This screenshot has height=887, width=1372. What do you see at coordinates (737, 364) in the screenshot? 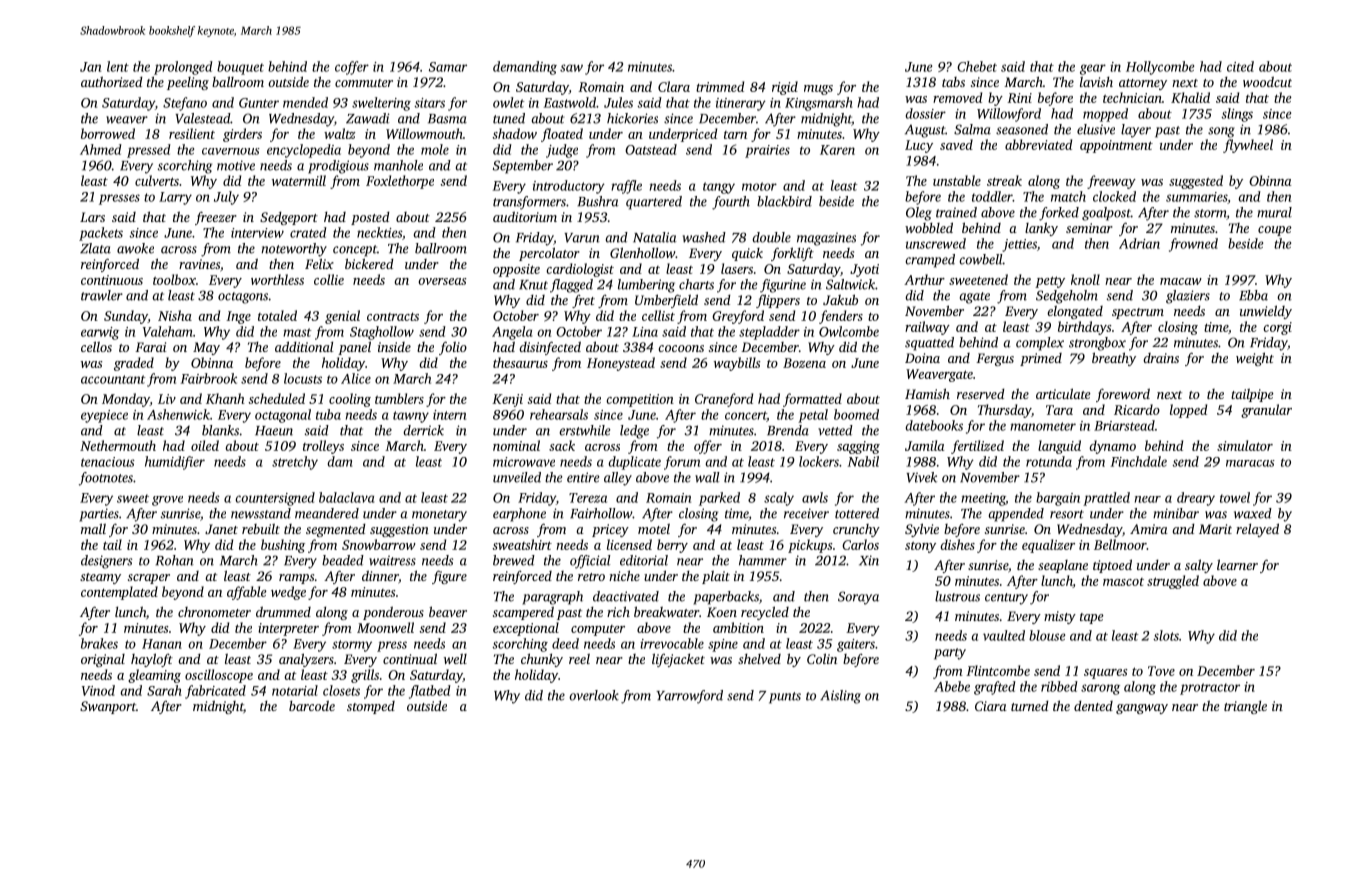
I see `waybills` at bounding box center [737, 364].
